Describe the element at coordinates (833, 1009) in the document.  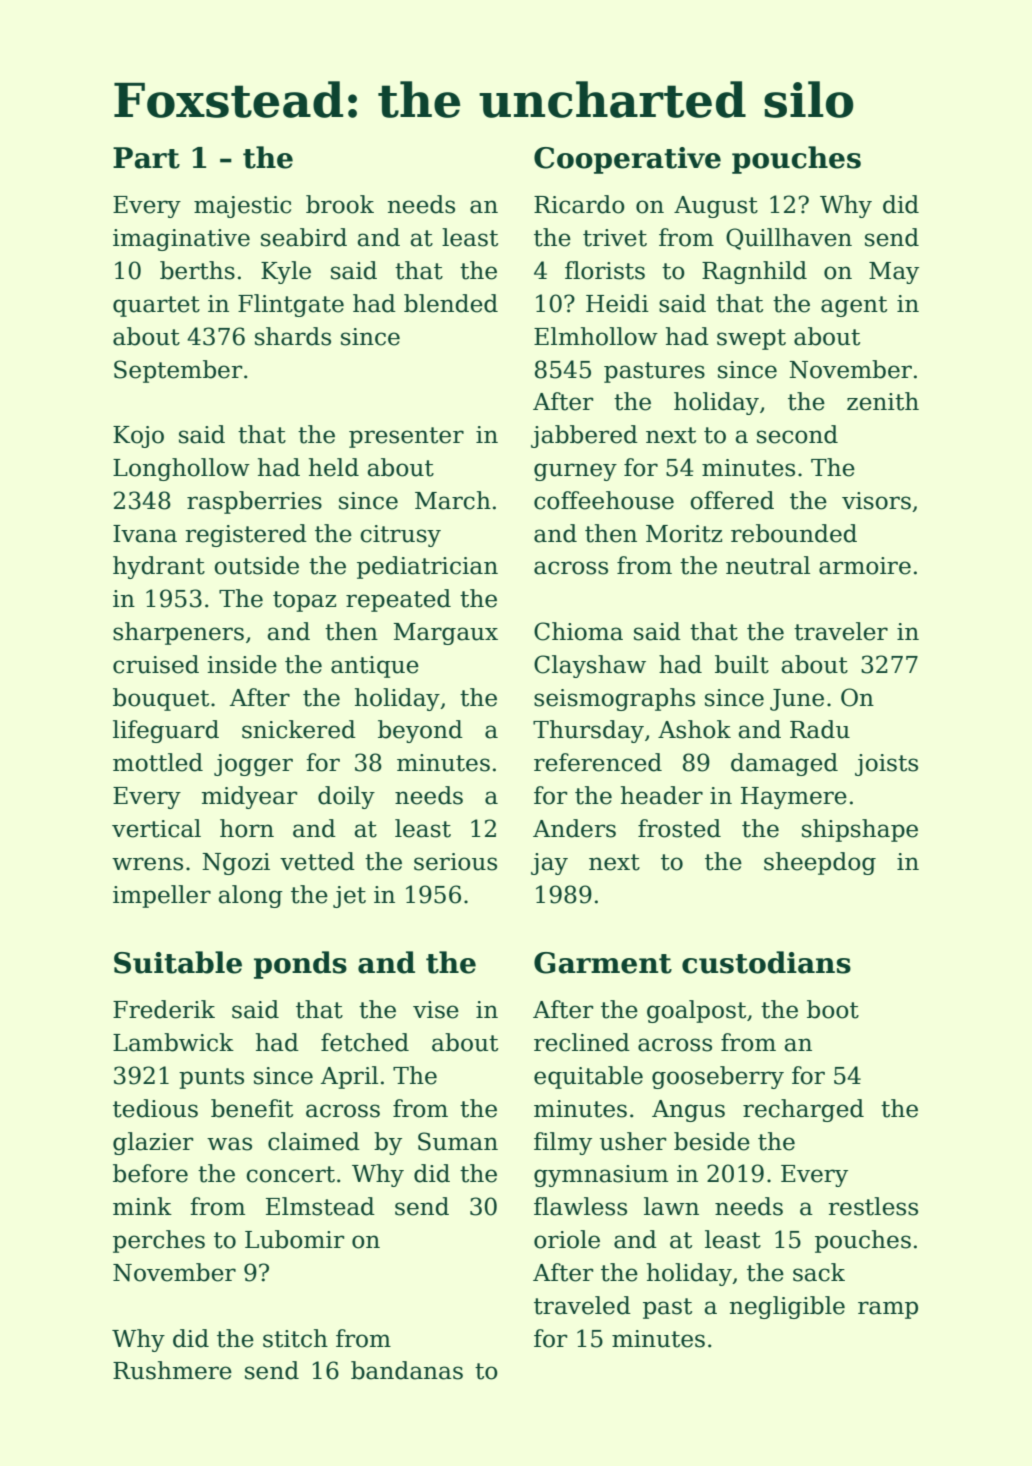
I see `boot` at that location.
